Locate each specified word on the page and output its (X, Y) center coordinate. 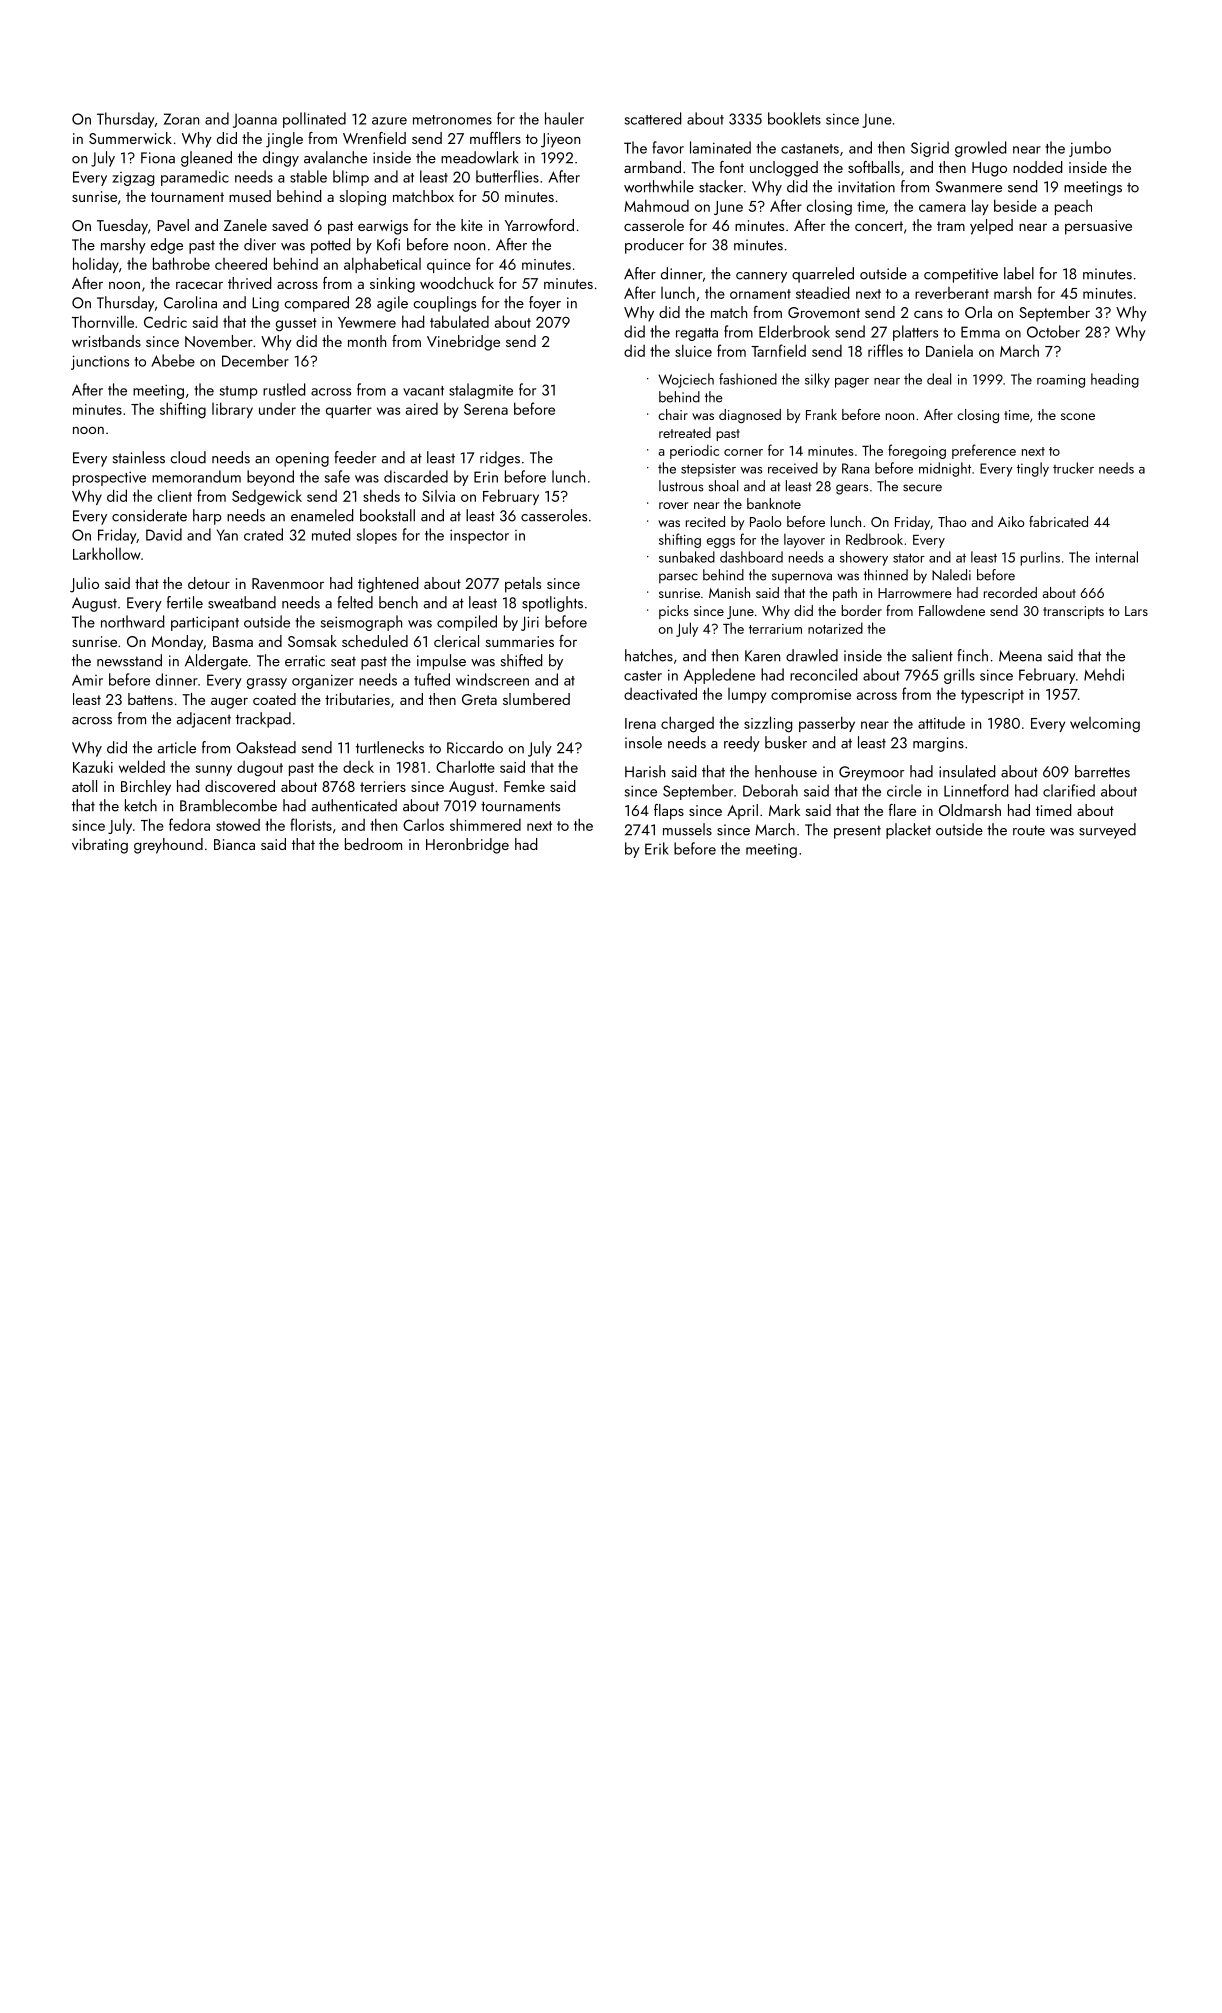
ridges (500, 459)
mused (250, 196)
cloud (188, 457)
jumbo (1090, 149)
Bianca (234, 844)
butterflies (507, 176)
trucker (1073, 468)
